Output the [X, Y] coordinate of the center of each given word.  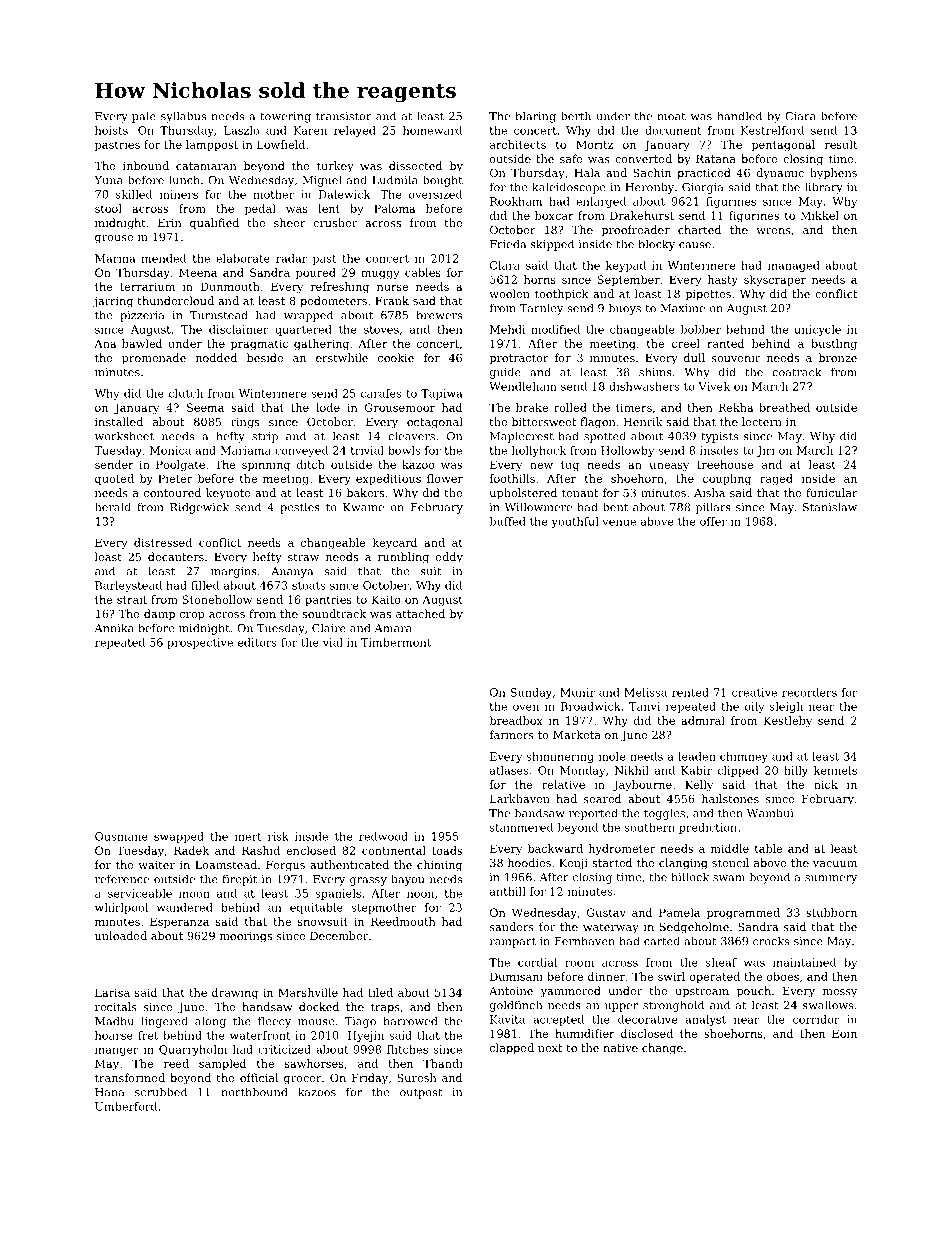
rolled [570, 407]
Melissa [645, 692]
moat [671, 117]
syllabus [183, 117]
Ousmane [121, 836]
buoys [625, 309]
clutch [186, 393]
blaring [536, 117]
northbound [254, 1092]
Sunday [531, 693]
